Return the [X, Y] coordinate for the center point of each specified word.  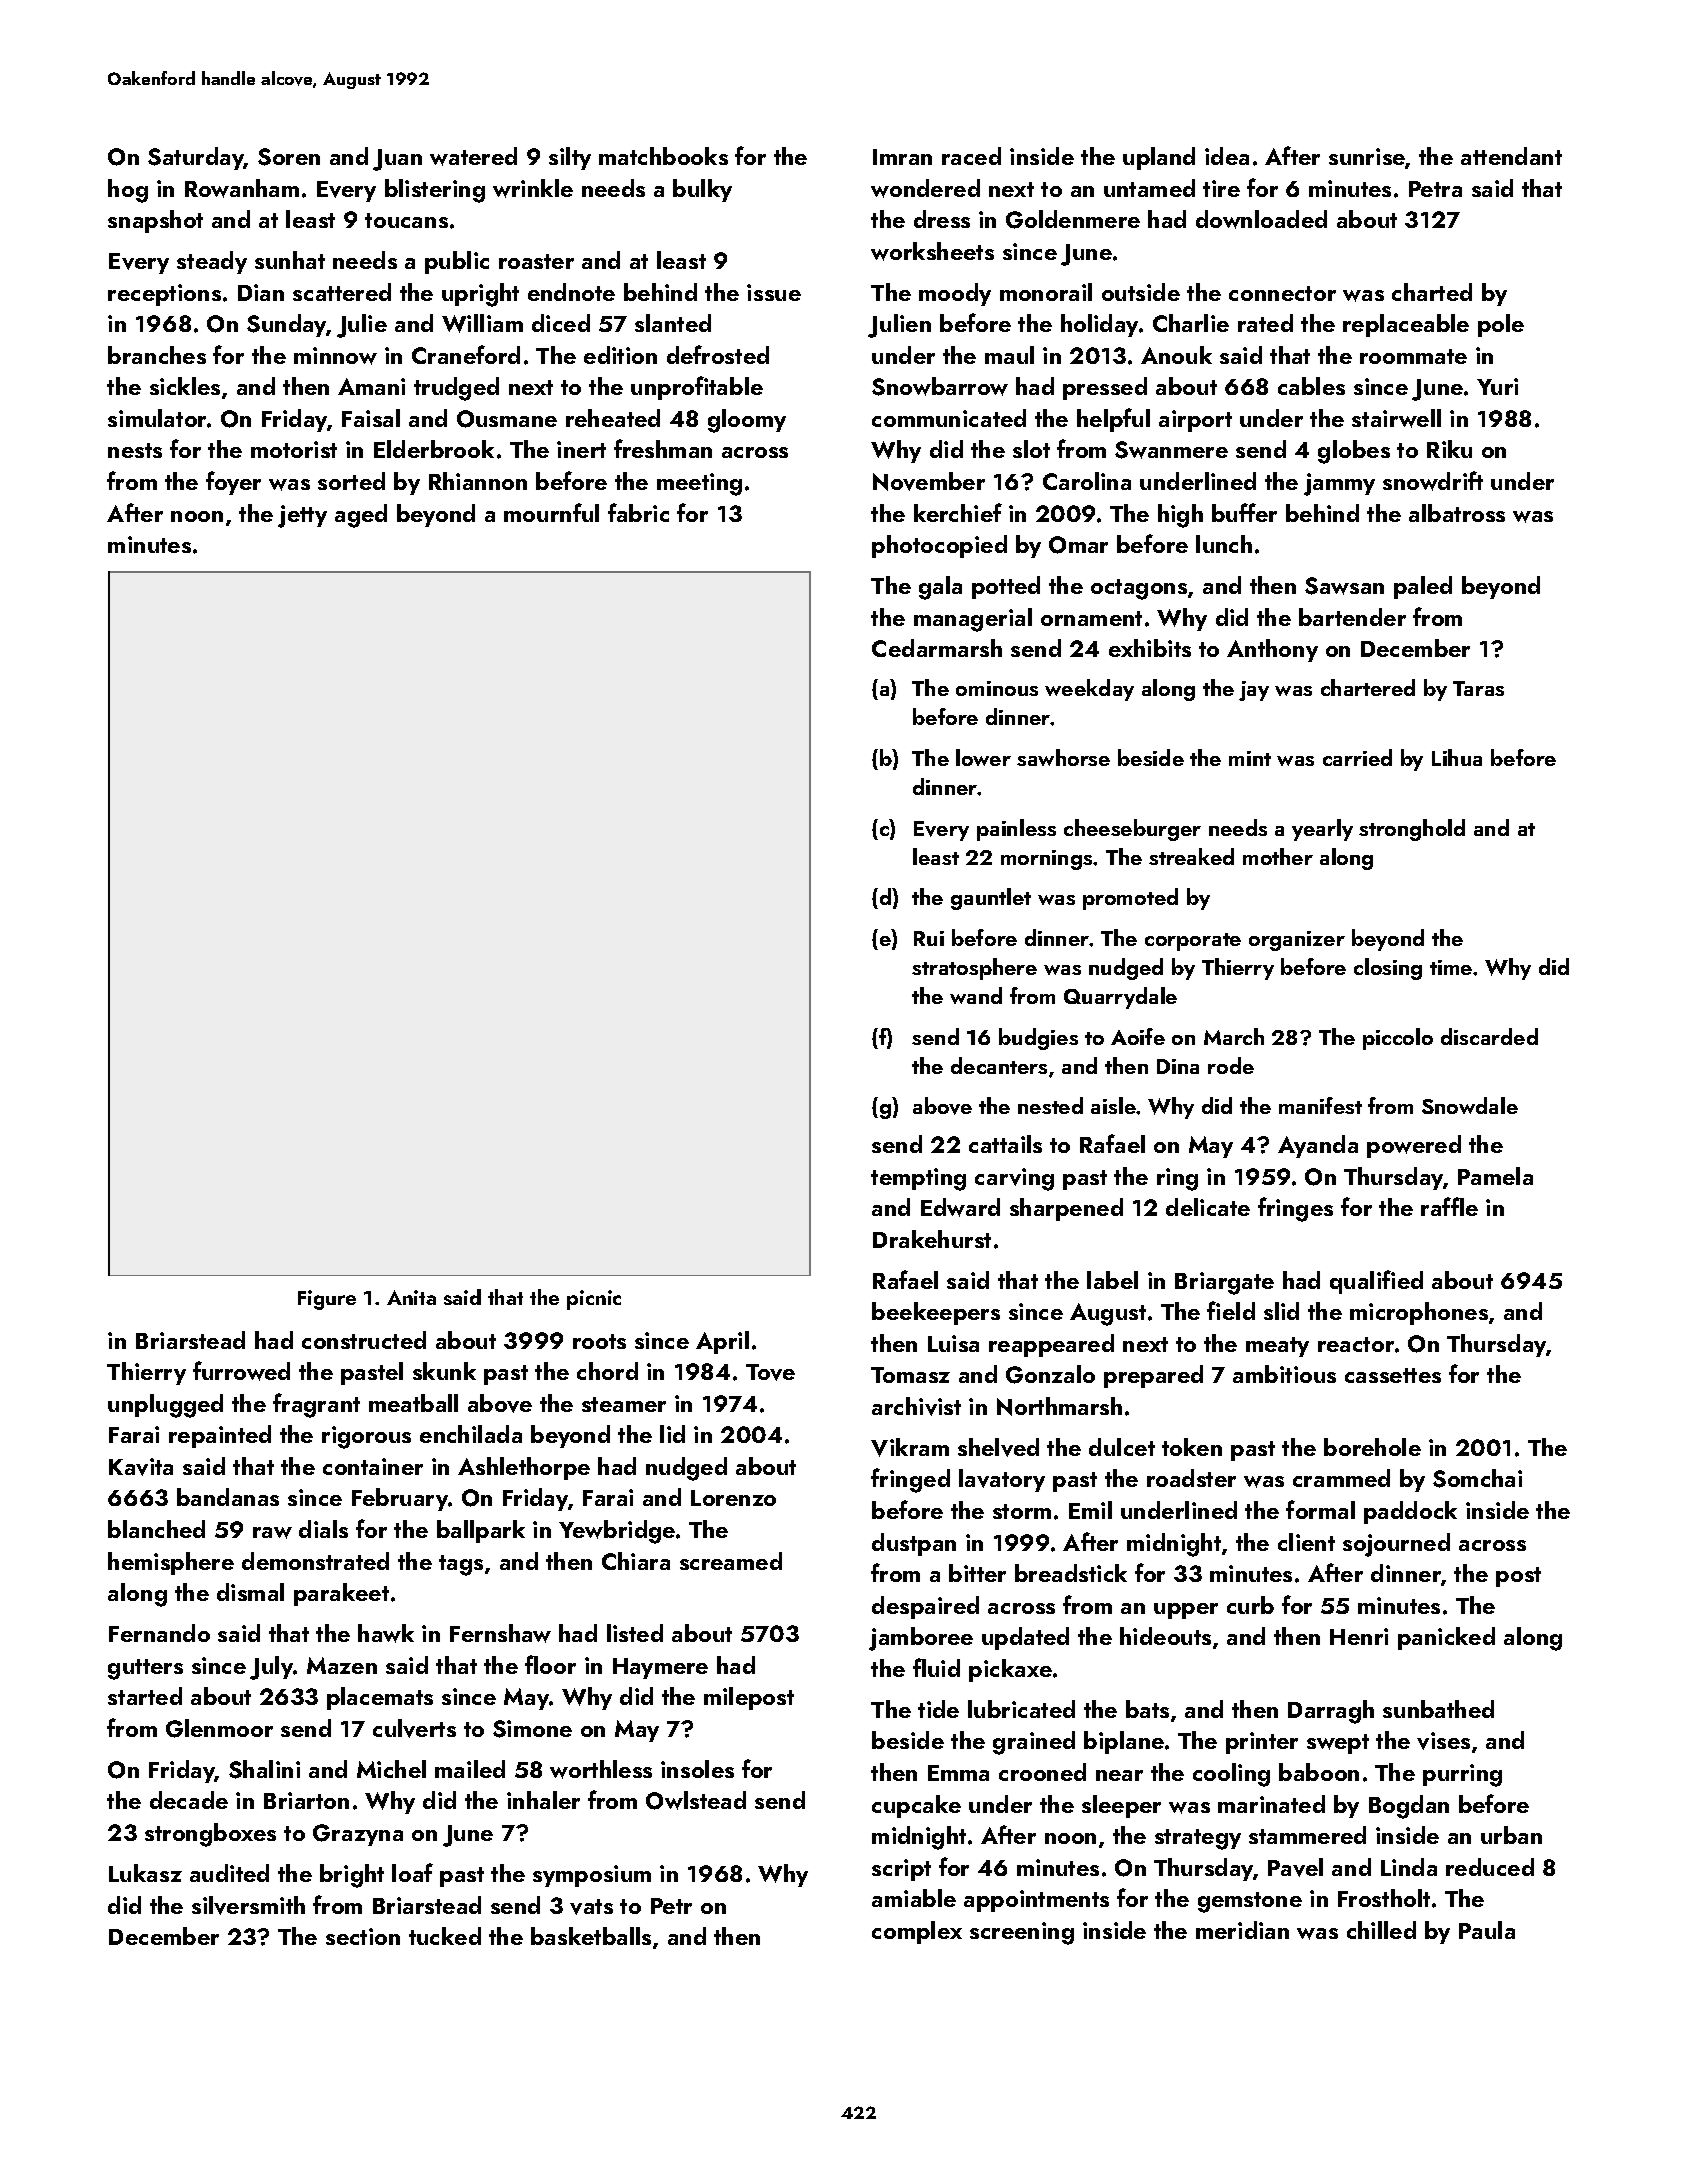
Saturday [196, 158]
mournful [551, 512]
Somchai [1477, 1478]
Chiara [636, 1561]
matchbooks [663, 156]
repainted [220, 1436]
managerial [973, 620]
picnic [594, 1300]
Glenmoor [219, 1728]
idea [1227, 156]
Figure [327, 1300]
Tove [770, 1372]
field [1231, 1310]
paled [1423, 587]
